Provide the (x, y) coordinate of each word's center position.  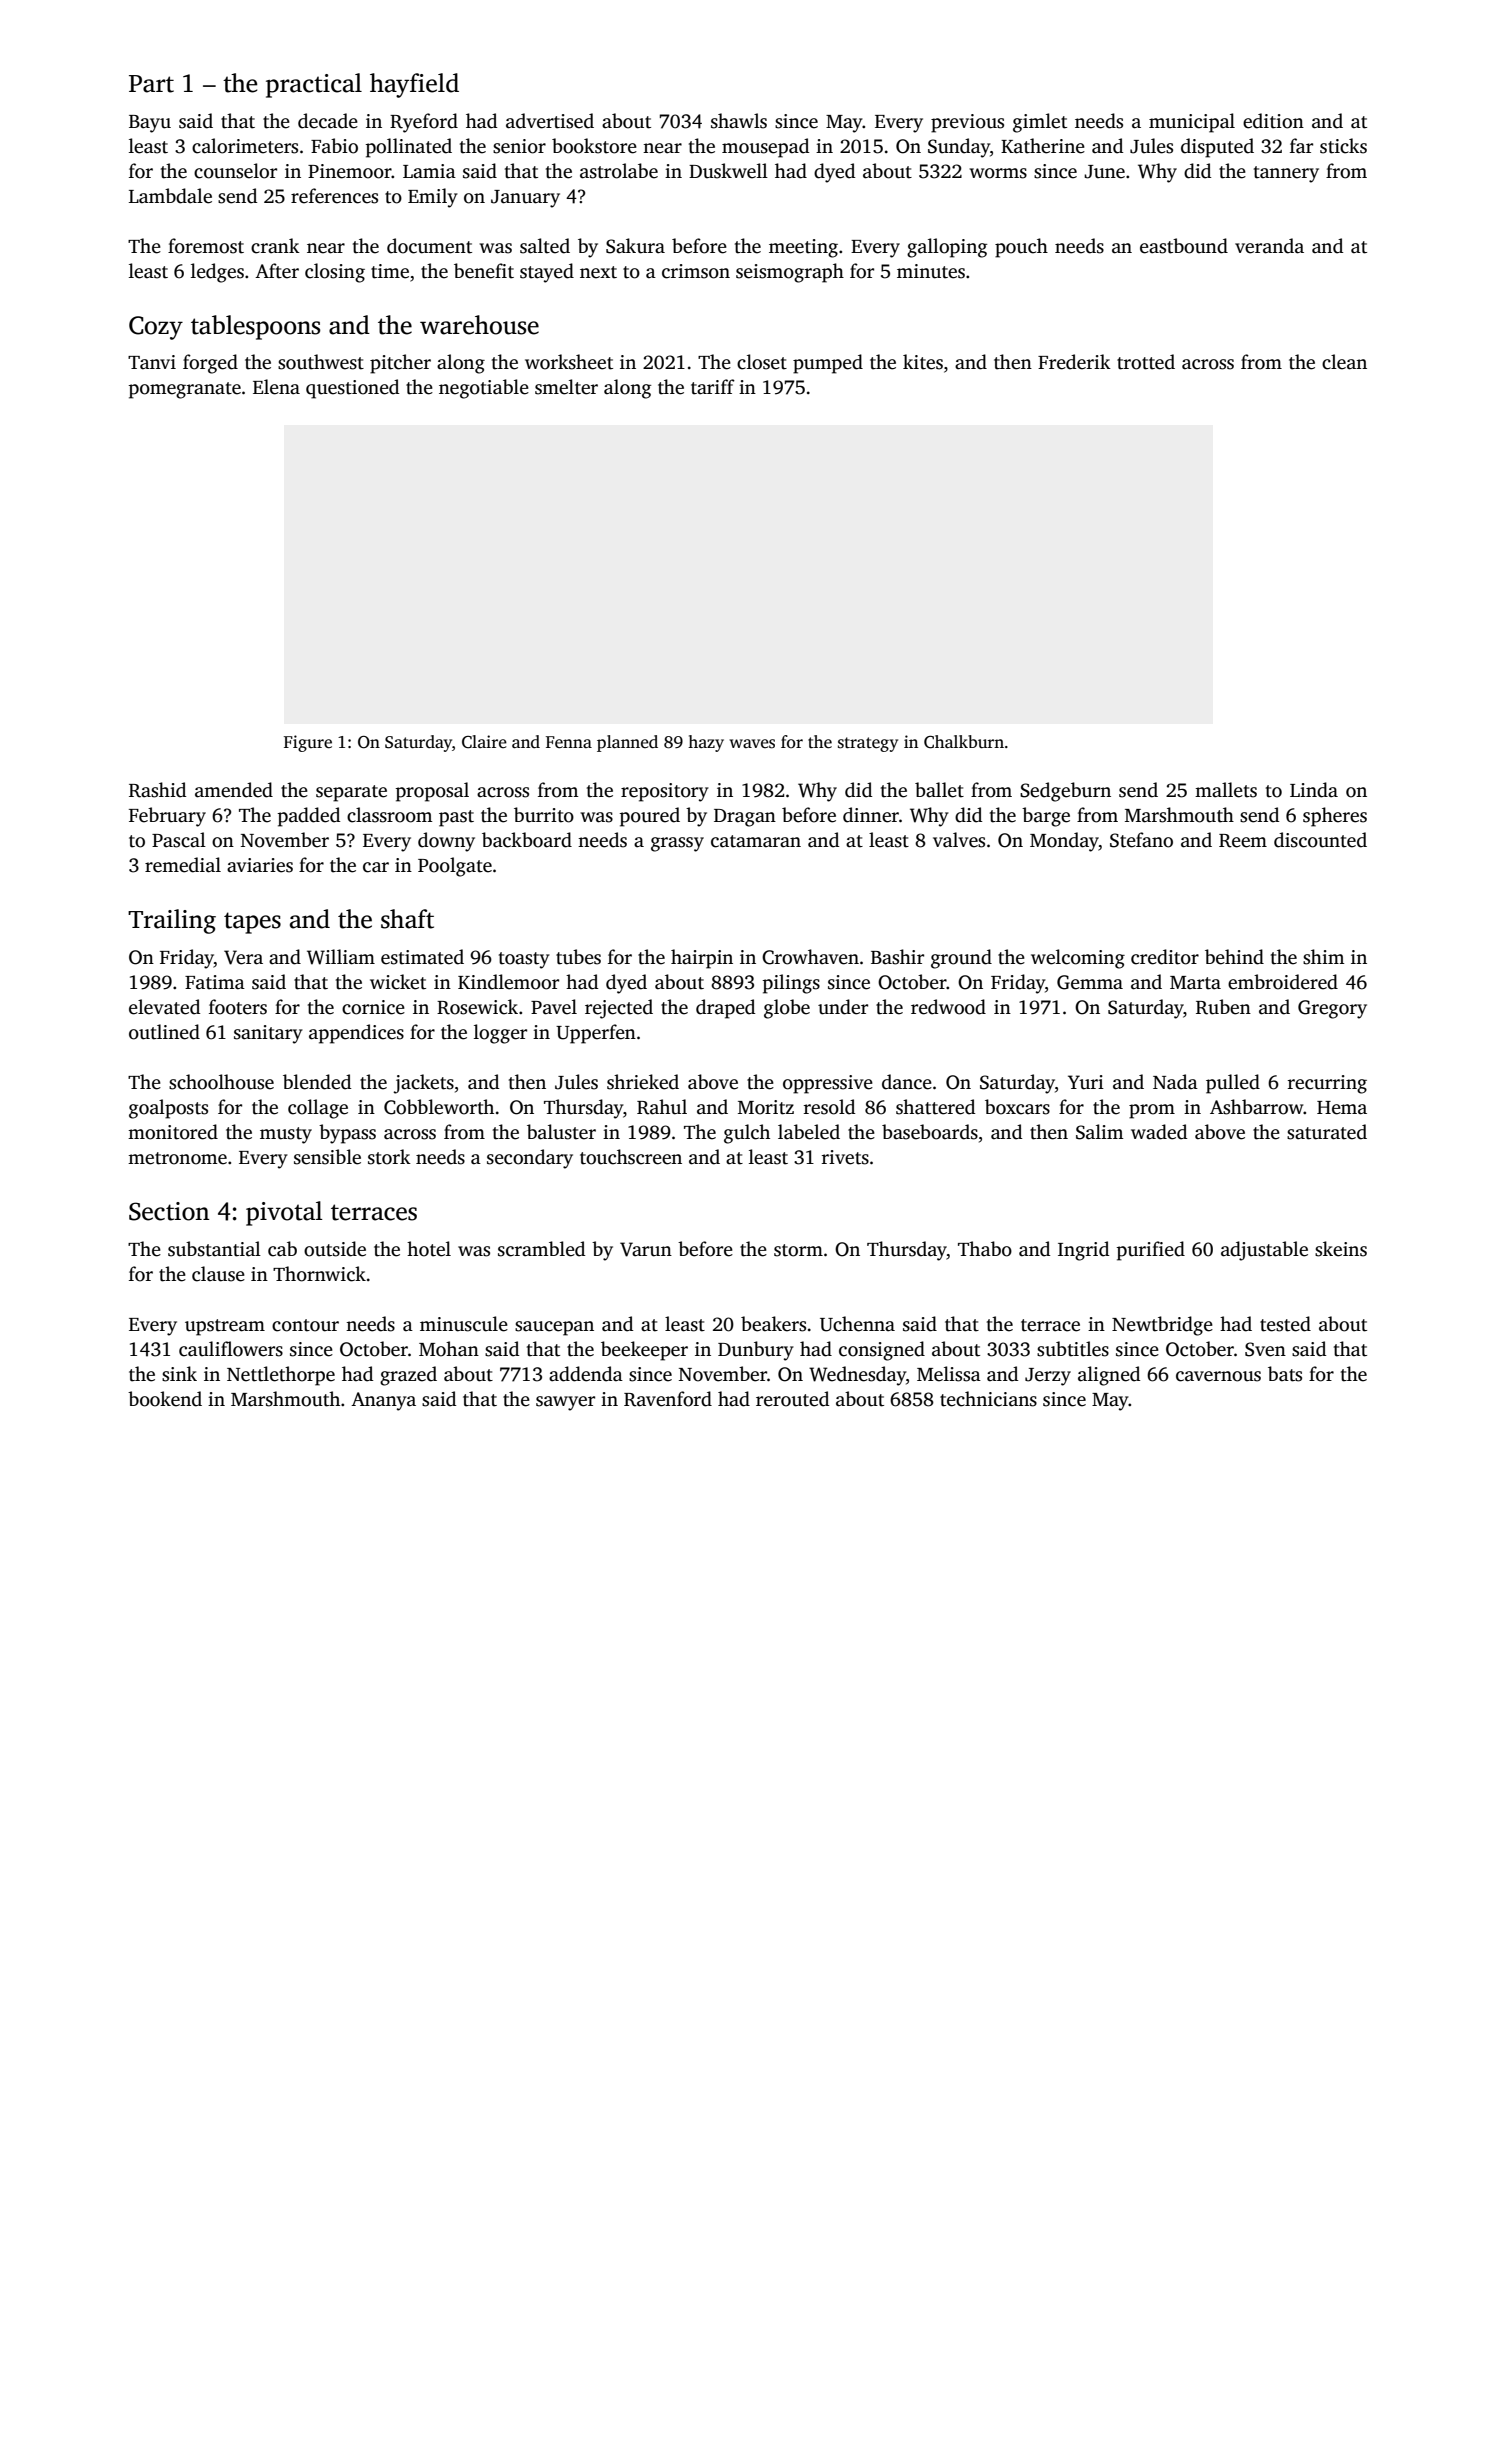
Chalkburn (964, 742)
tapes (252, 923)
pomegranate (184, 390)
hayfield (414, 85)
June (1104, 172)
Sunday (959, 148)
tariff (713, 387)
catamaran (756, 841)
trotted (1146, 362)
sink (179, 1374)
